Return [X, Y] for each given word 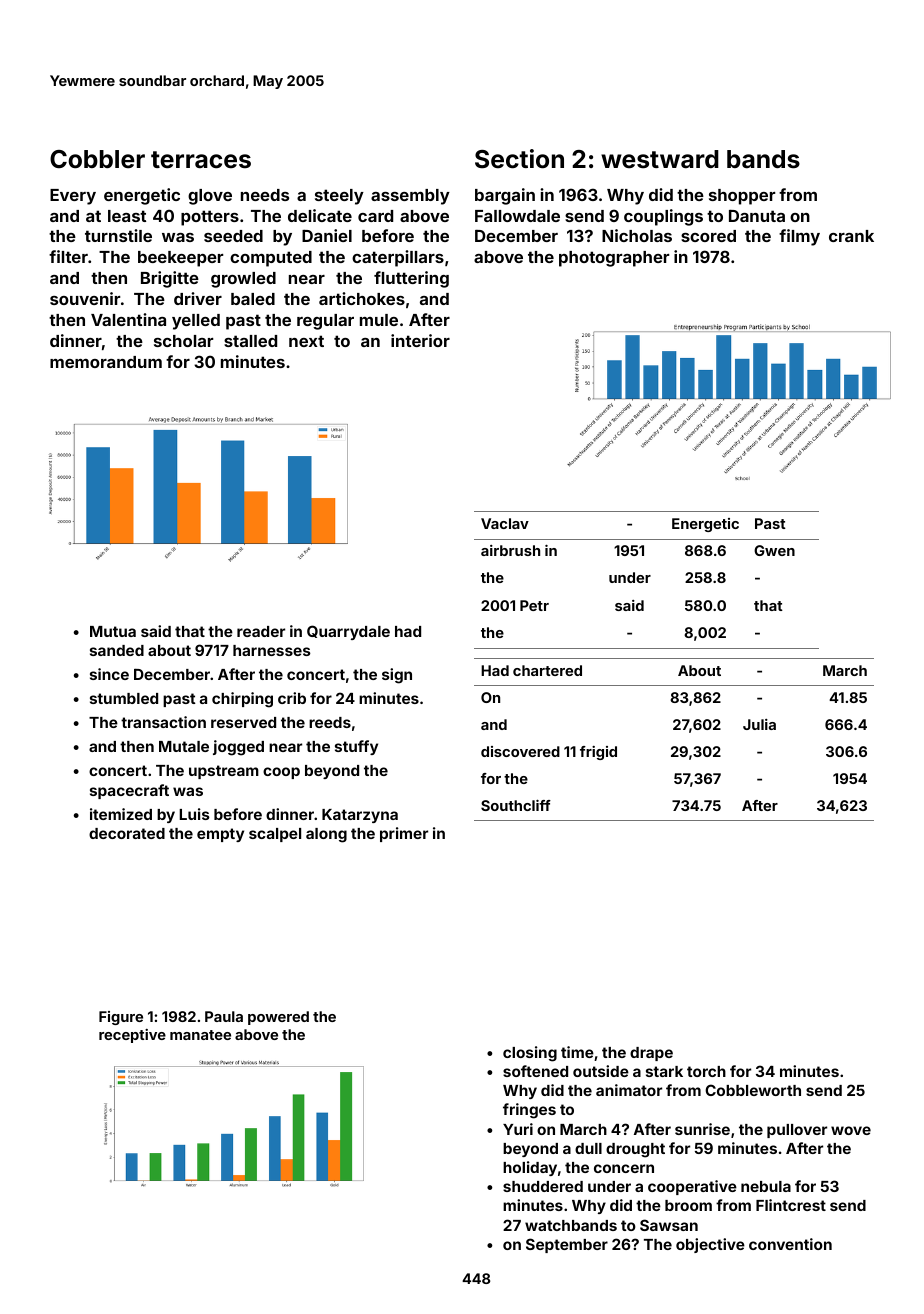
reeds [330, 722]
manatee [200, 1035]
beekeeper [180, 259]
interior [420, 340]
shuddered [543, 1186]
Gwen [774, 550]
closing [530, 1054]
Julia [759, 724]
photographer [614, 259]
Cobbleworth [753, 1090]
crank [851, 236]
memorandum [106, 362]
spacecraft [129, 791]
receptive [132, 1036]
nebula [766, 1186]
